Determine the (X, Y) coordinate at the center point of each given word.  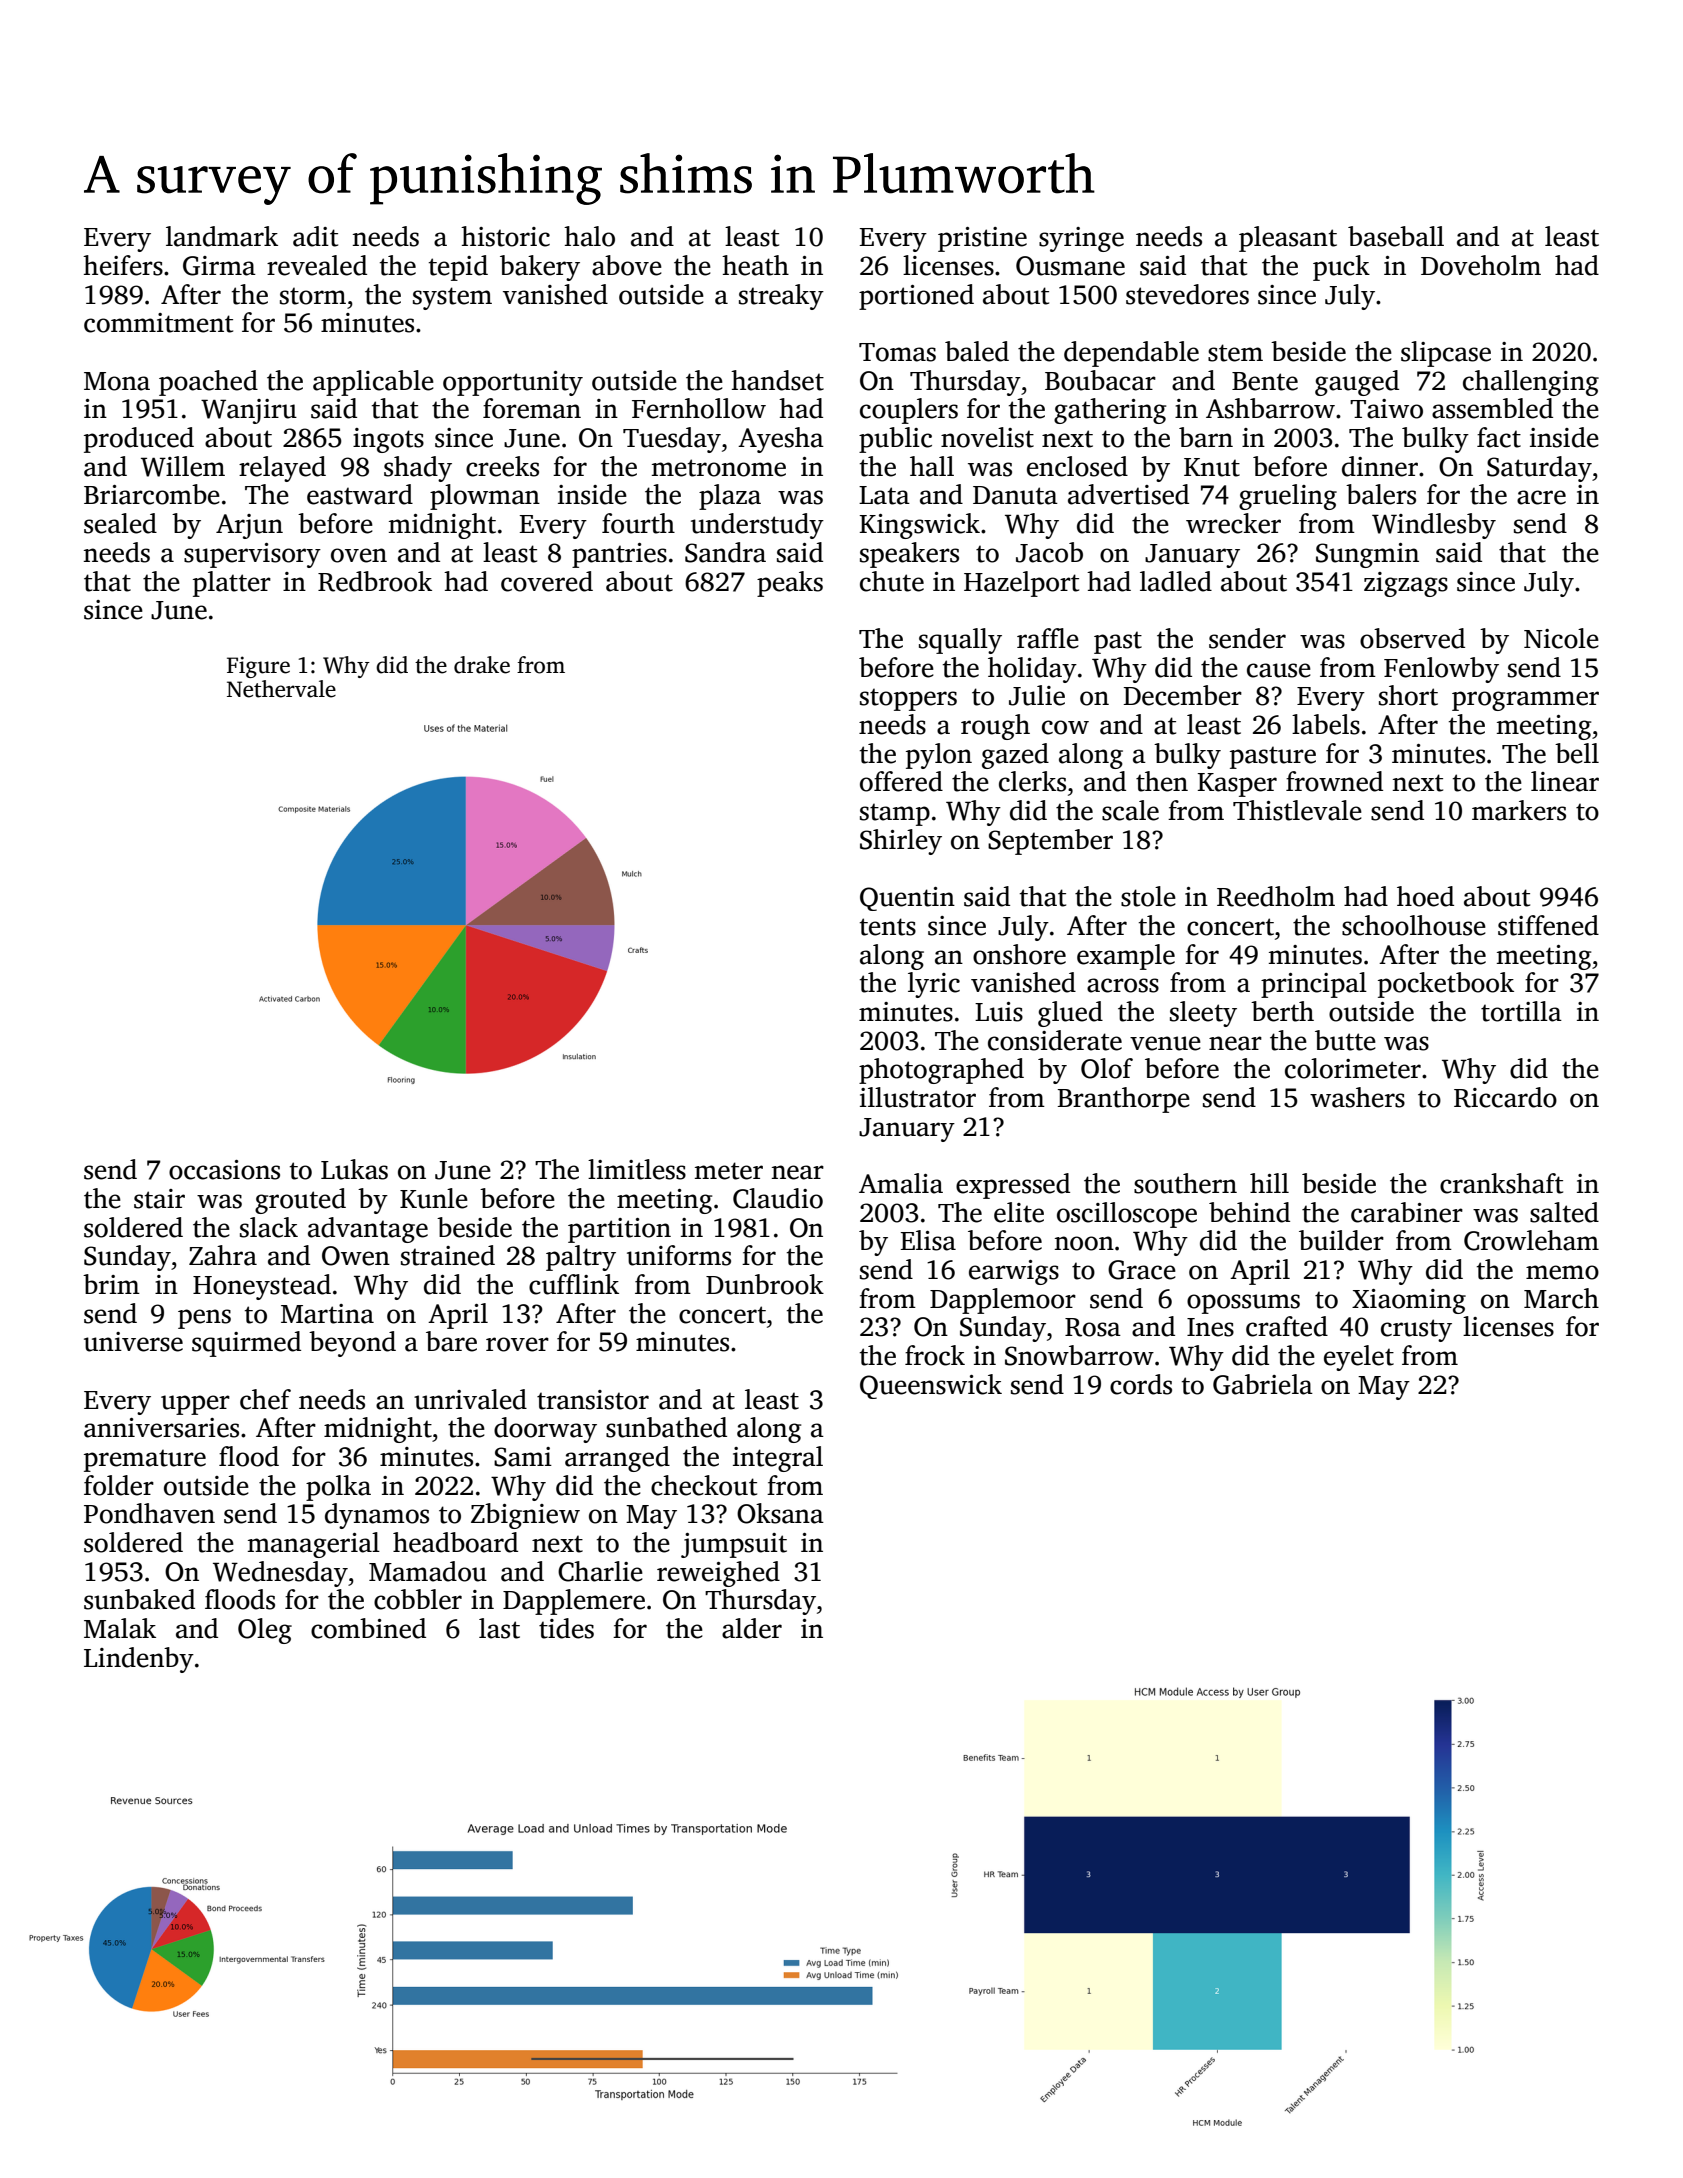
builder (1341, 1240)
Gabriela (1263, 1384)
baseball (1396, 236)
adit (315, 236)
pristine (982, 239)
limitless (637, 1169)
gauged (1357, 383)
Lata (884, 495)
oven (359, 555)
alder (752, 1628)
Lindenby (139, 1660)
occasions (224, 1170)
